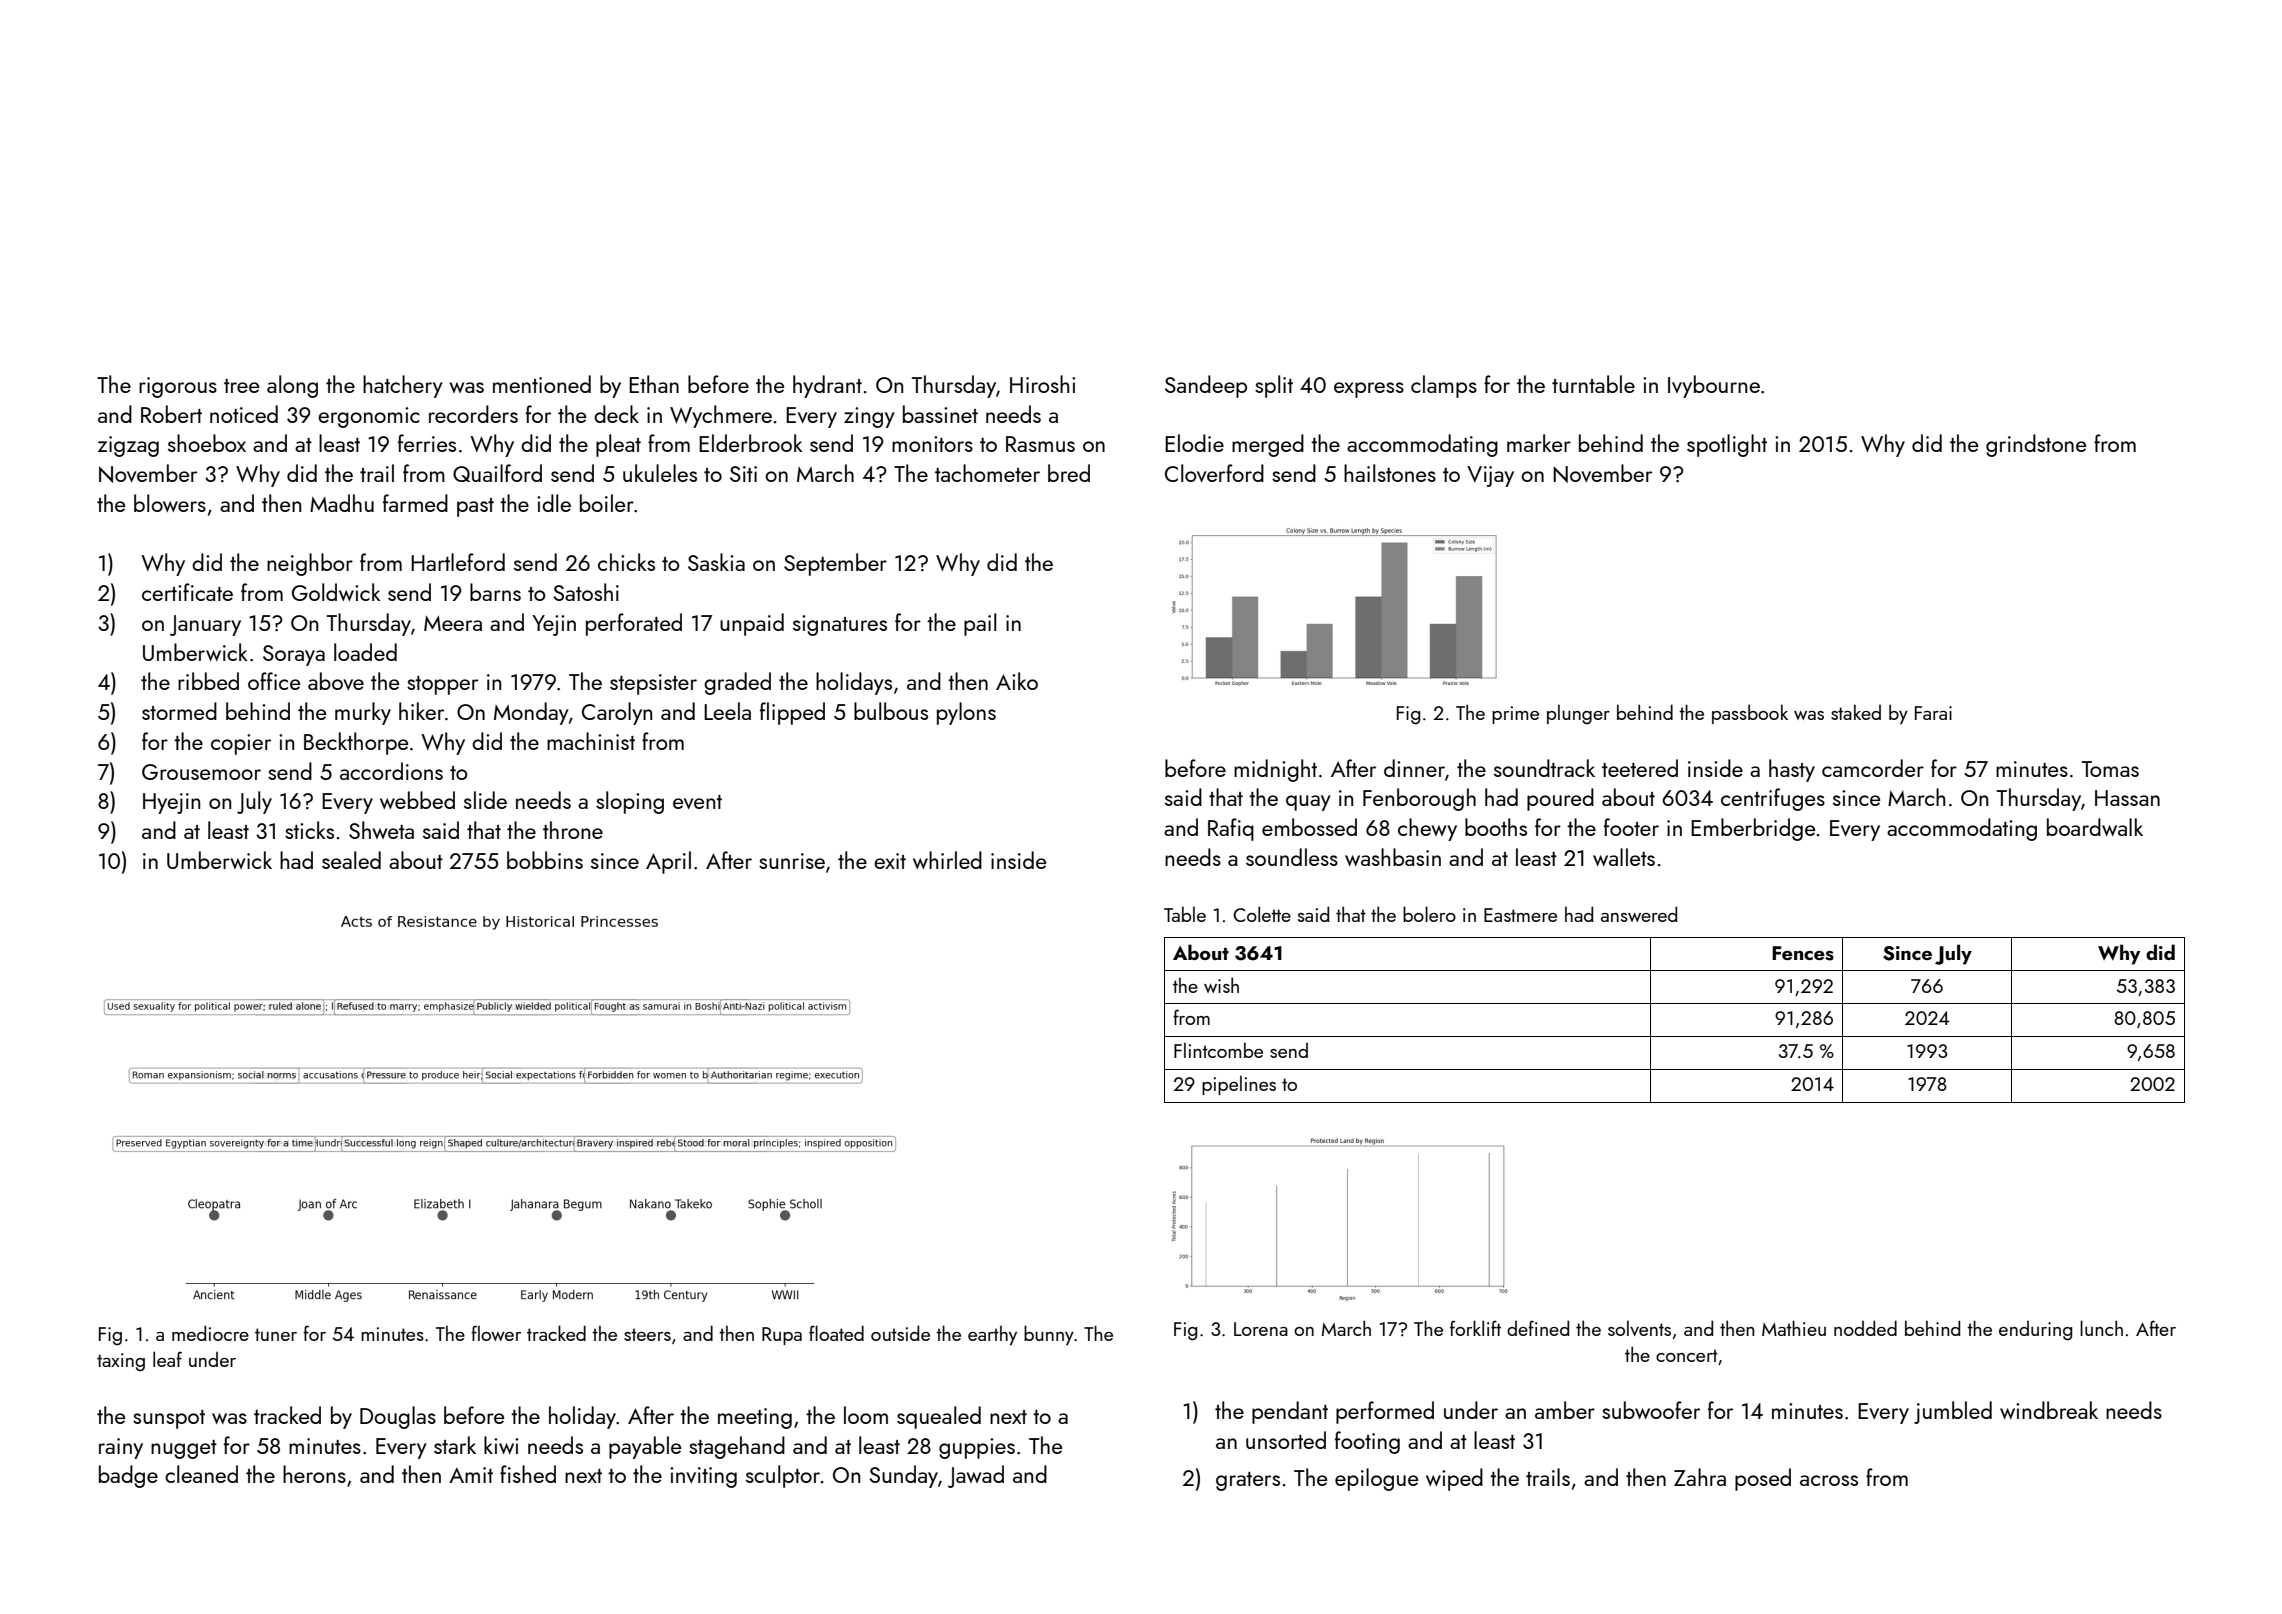  Describe the element at coordinates (178, 387) in the screenshot. I see `rigorous` at that location.
